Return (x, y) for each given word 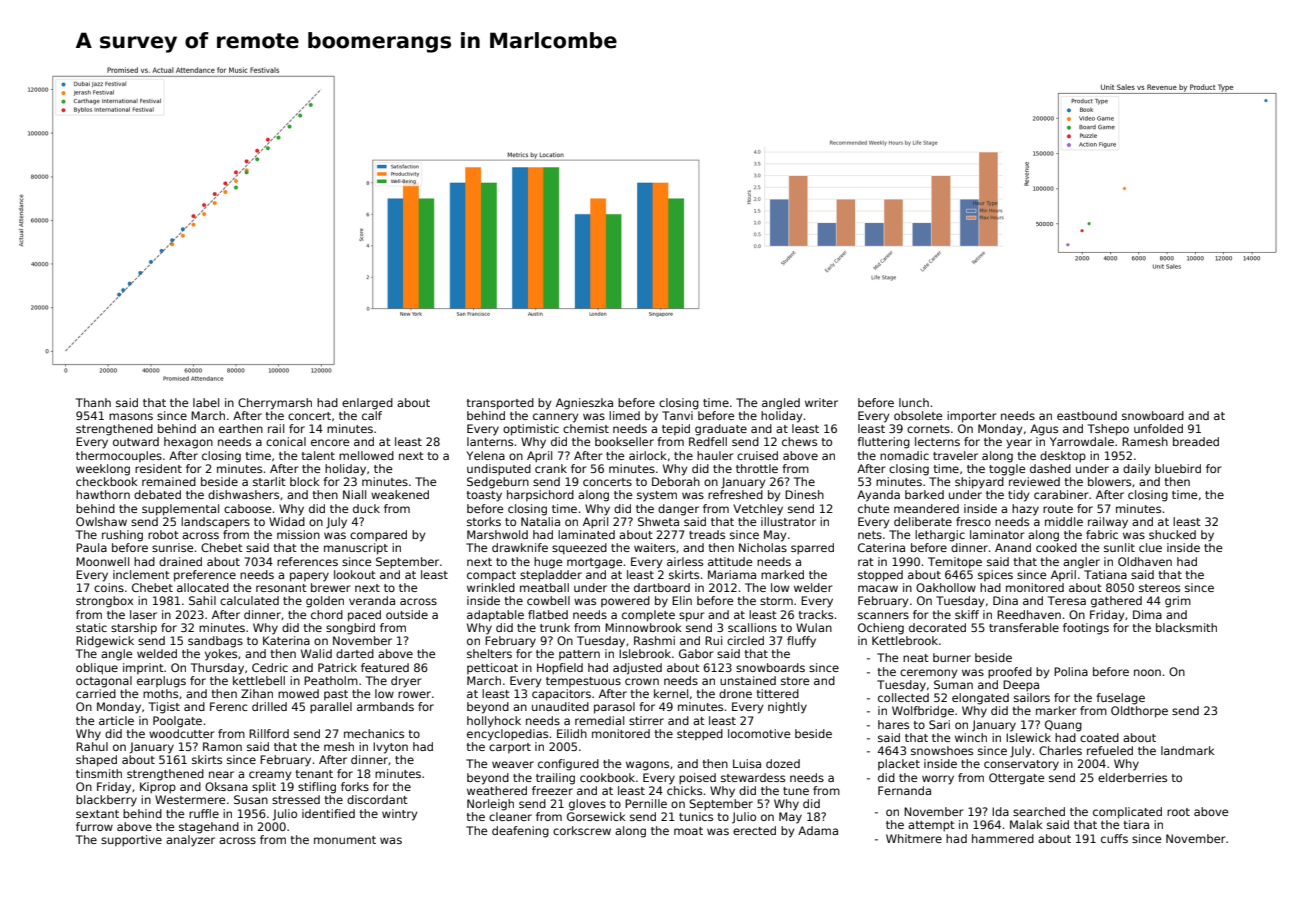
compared (378, 536)
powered (625, 601)
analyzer (190, 841)
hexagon (188, 443)
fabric (1102, 534)
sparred (812, 549)
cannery (556, 418)
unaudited (560, 706)
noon (1147, 672)
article (116, 720)
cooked (1056, 547)
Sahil (202, 600)
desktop (1063, 457)
